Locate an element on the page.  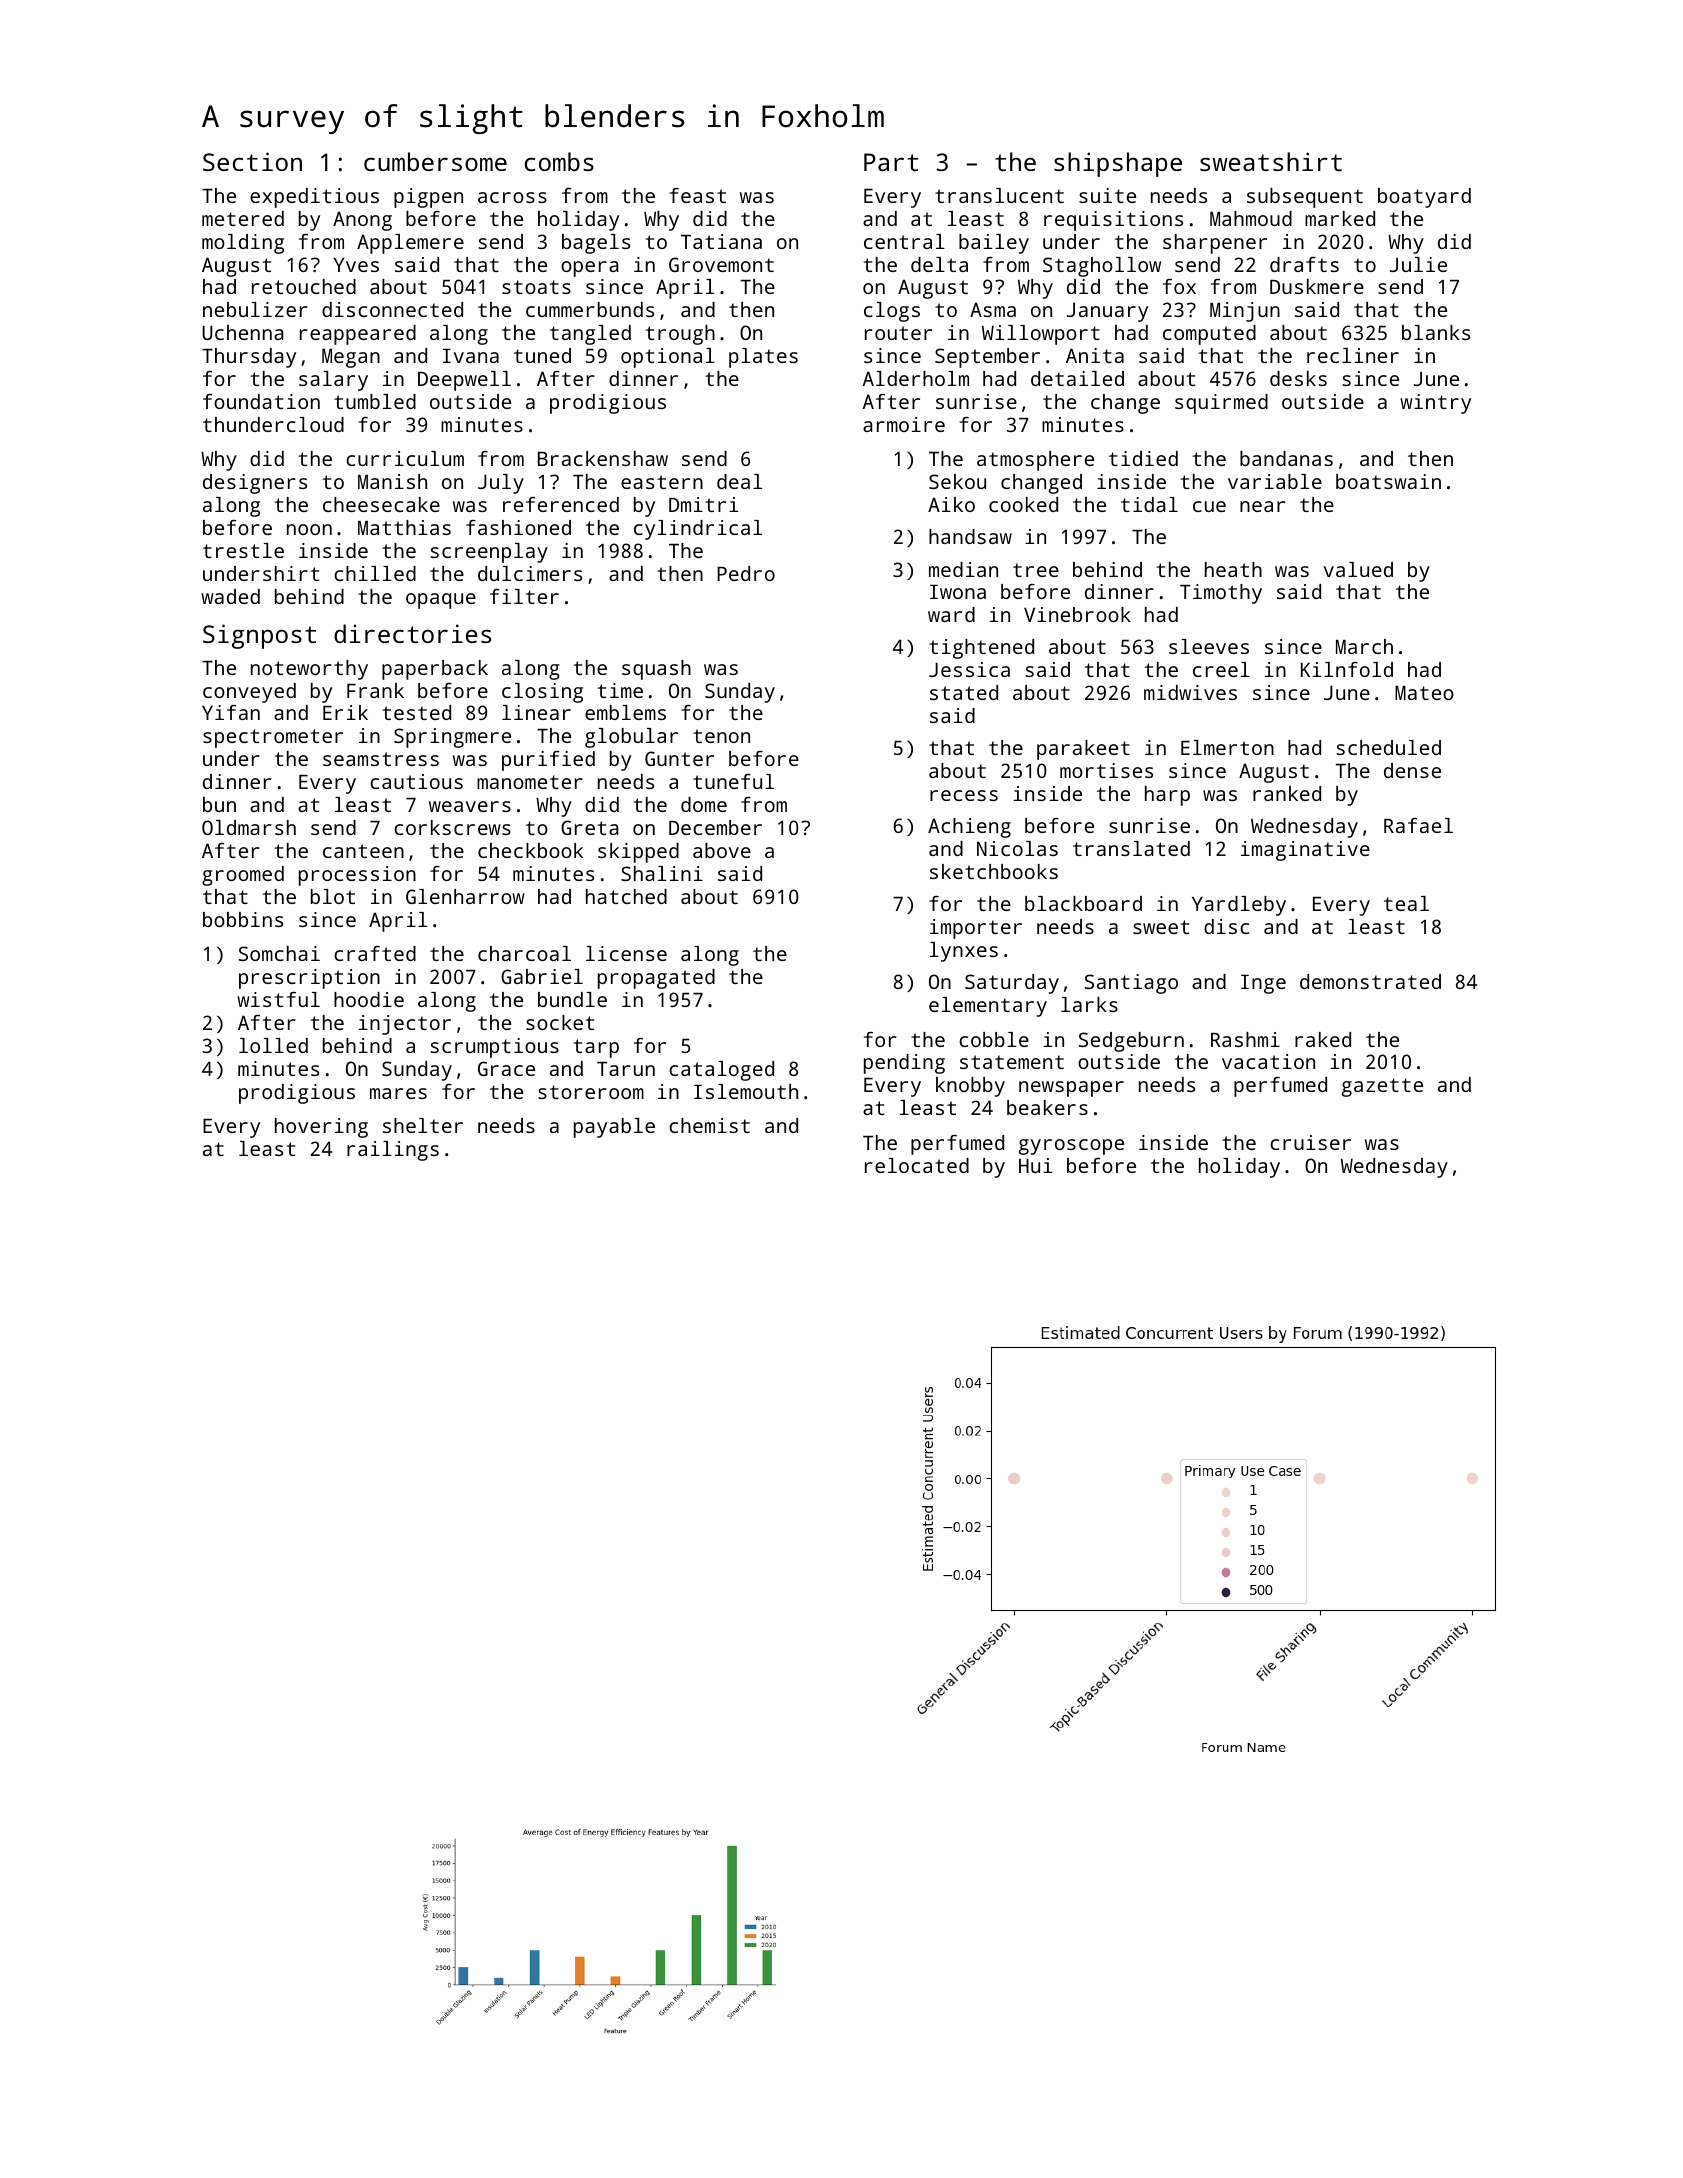
squash is located at coordinates (656, 670).
